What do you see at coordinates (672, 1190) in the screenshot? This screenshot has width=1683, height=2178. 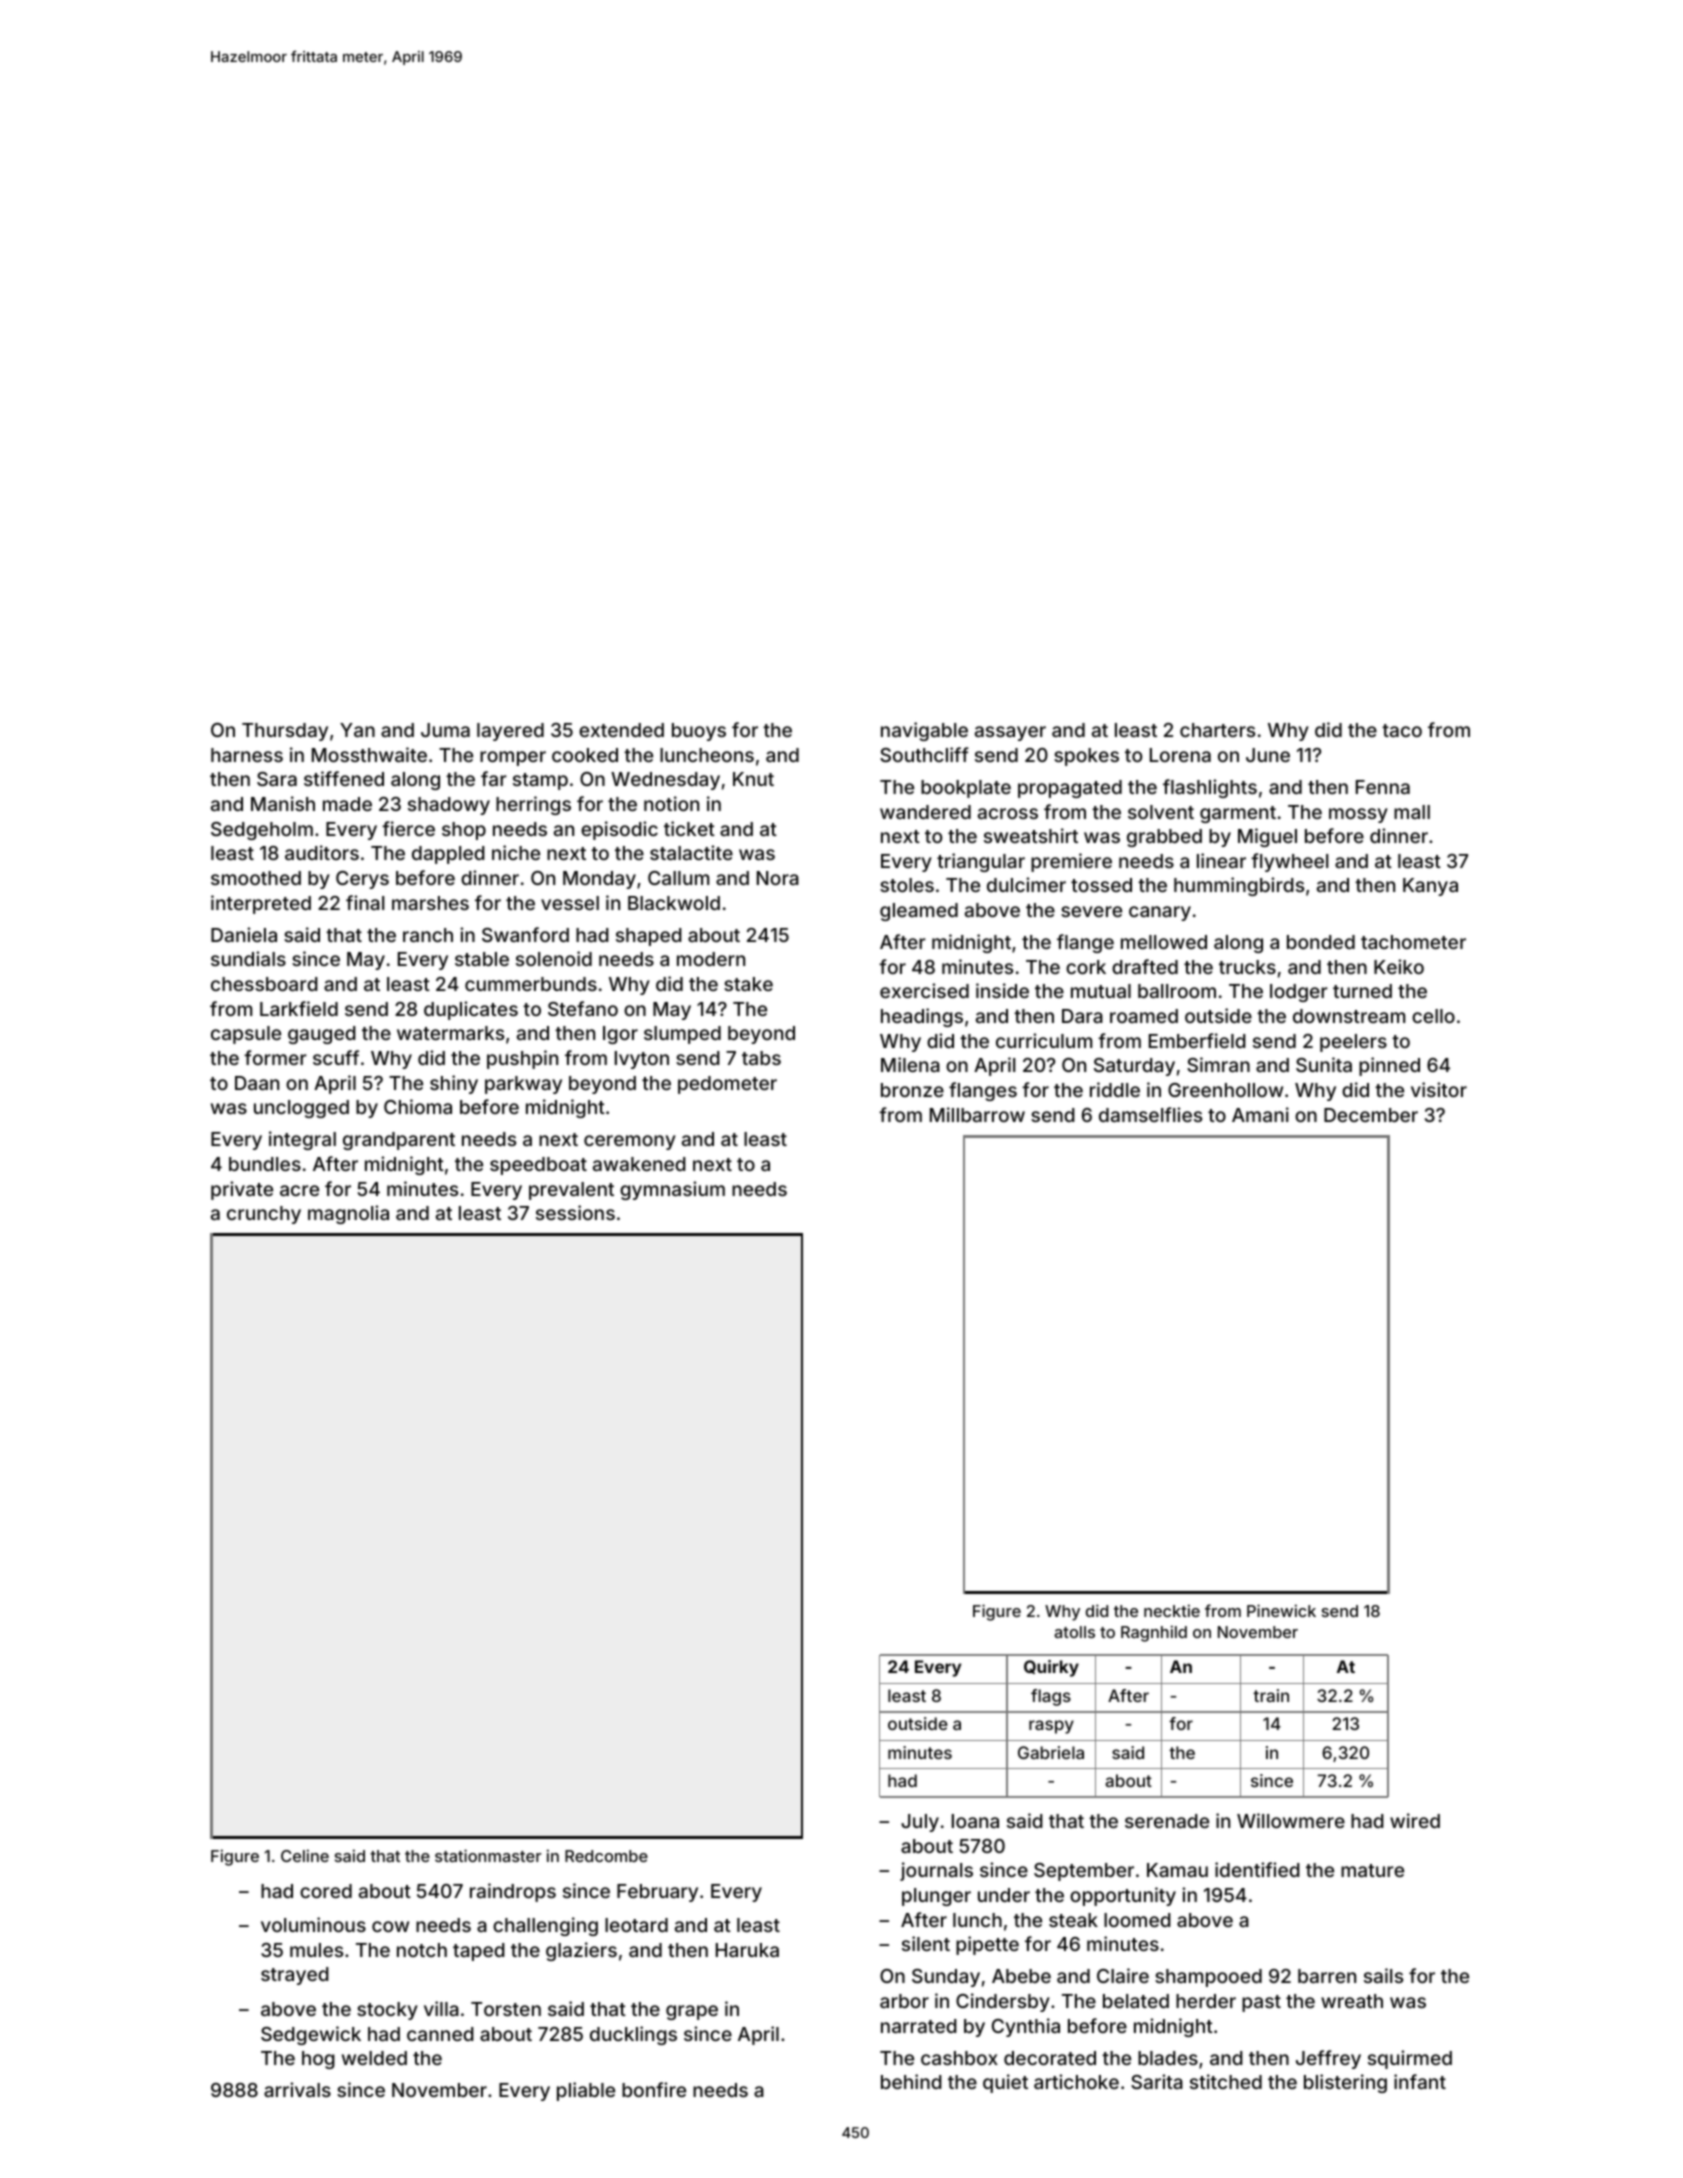 I see `gymnasium` at bounding box center [672, 1190].
